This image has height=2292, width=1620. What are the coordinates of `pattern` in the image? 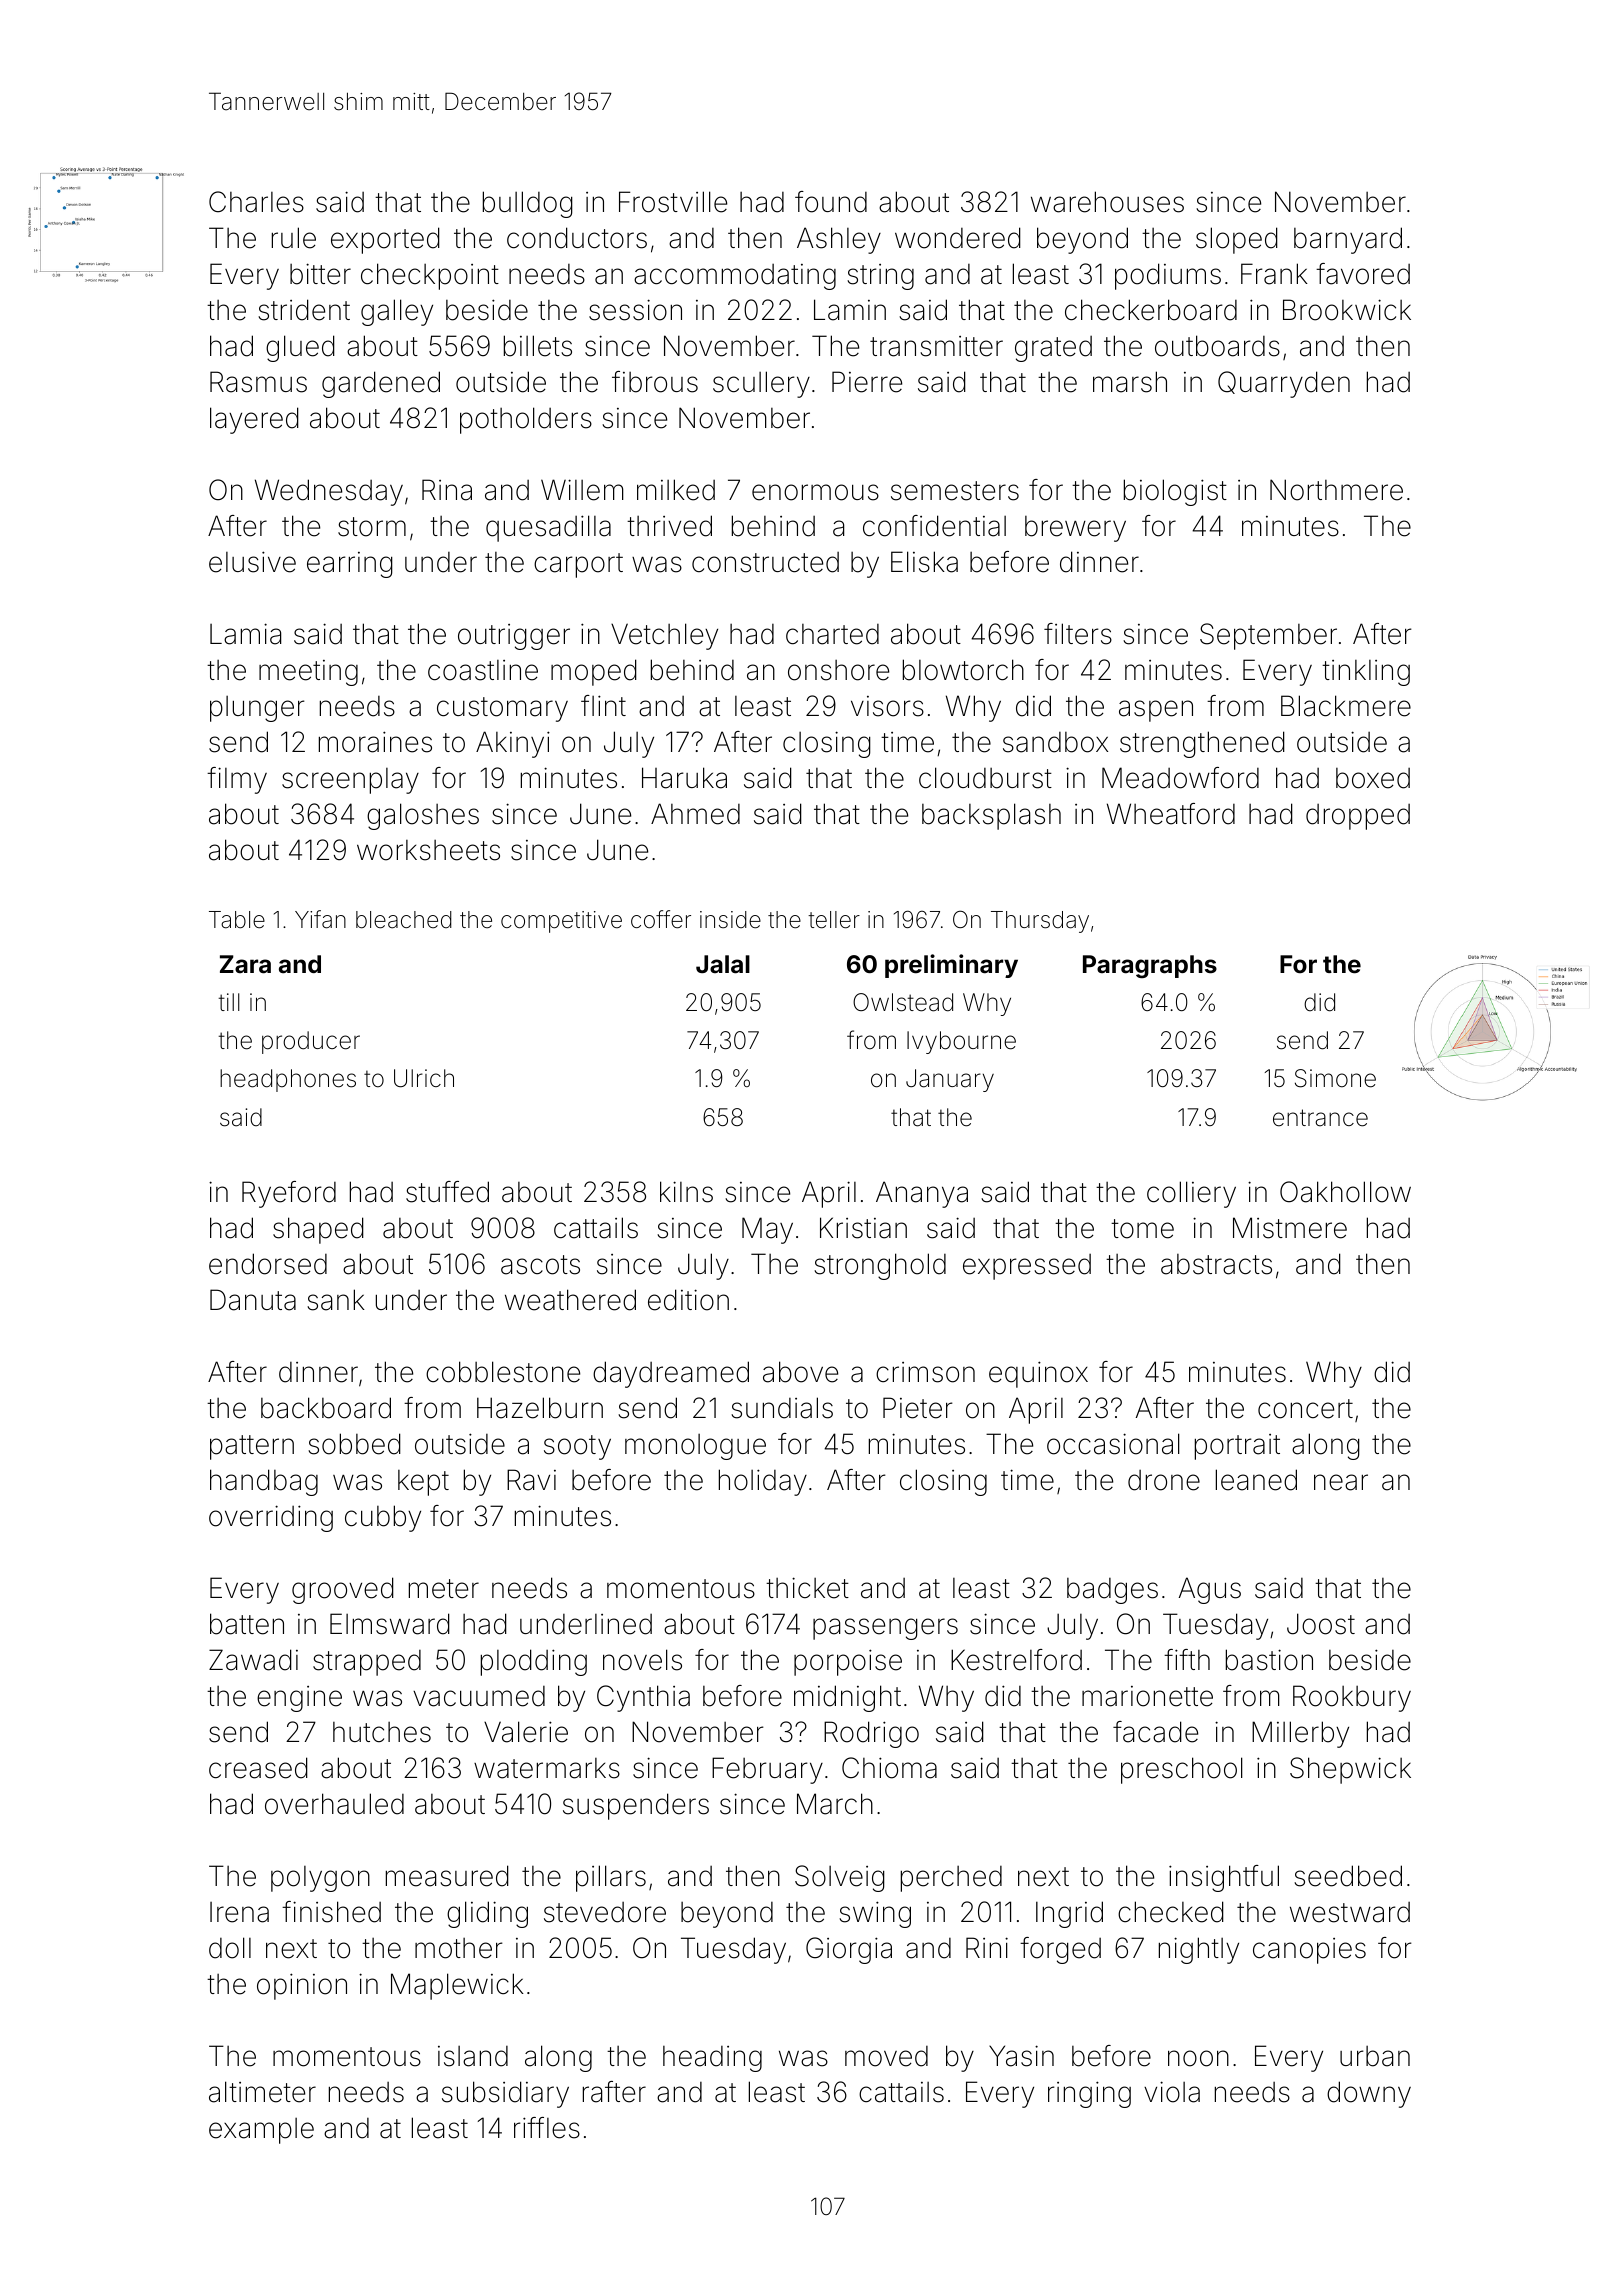 It's located at (252, 1447).
